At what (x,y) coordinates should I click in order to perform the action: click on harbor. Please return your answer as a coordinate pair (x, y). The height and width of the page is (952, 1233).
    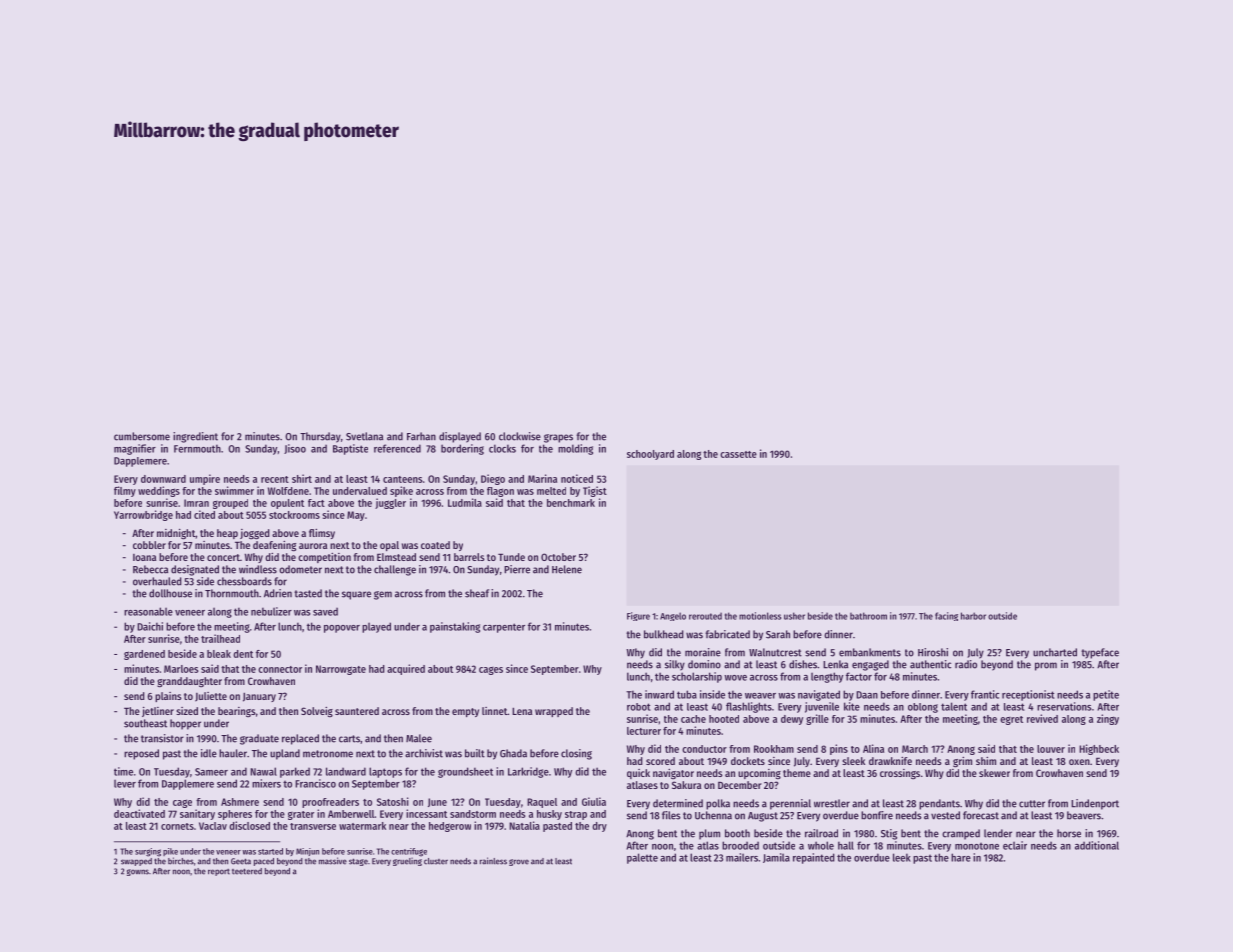
    Looking at the image, I should click on (973, 616).
